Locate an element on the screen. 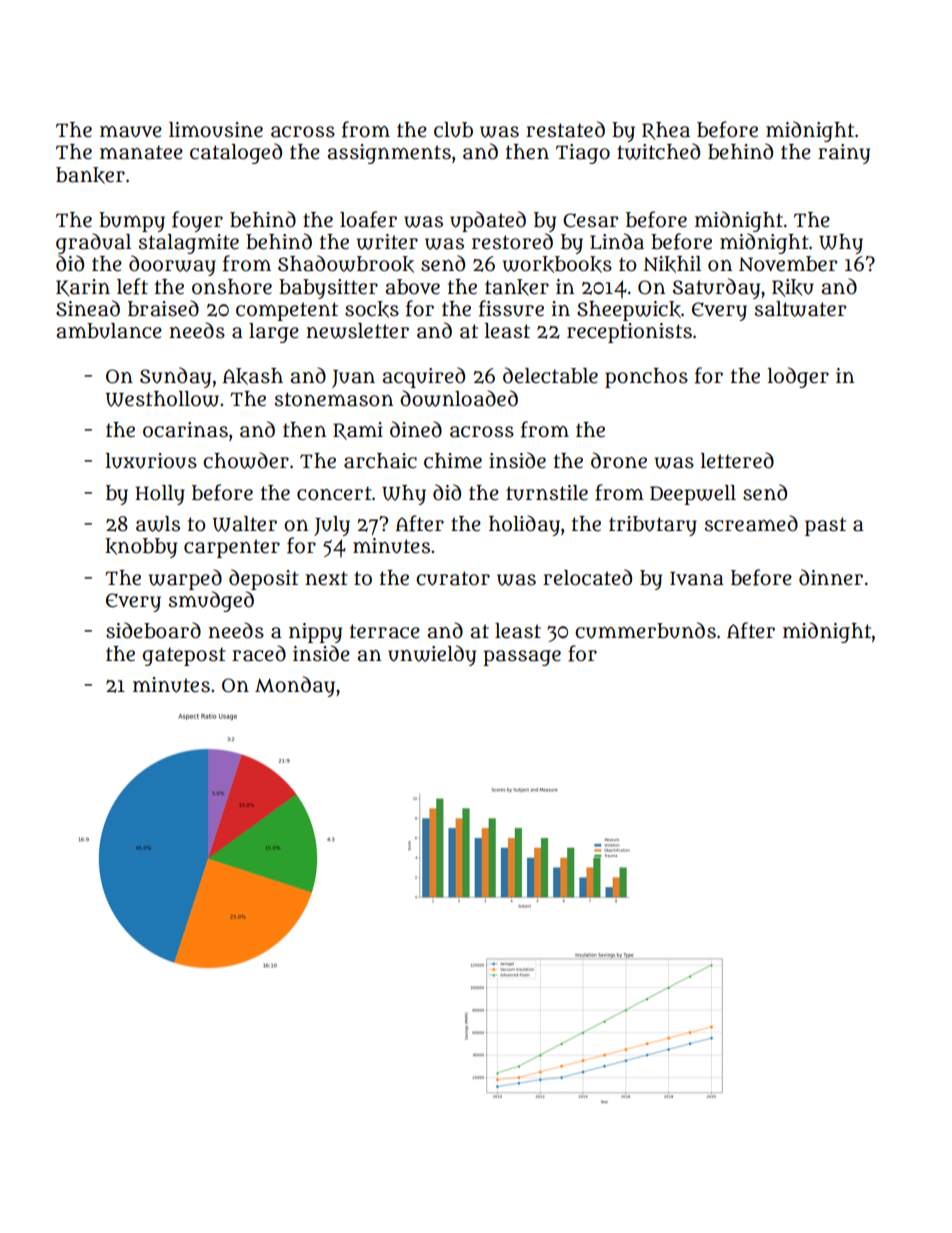 The width and height of the screenshot is (952, 1233). lettered is located at coordinates (737, 460).
